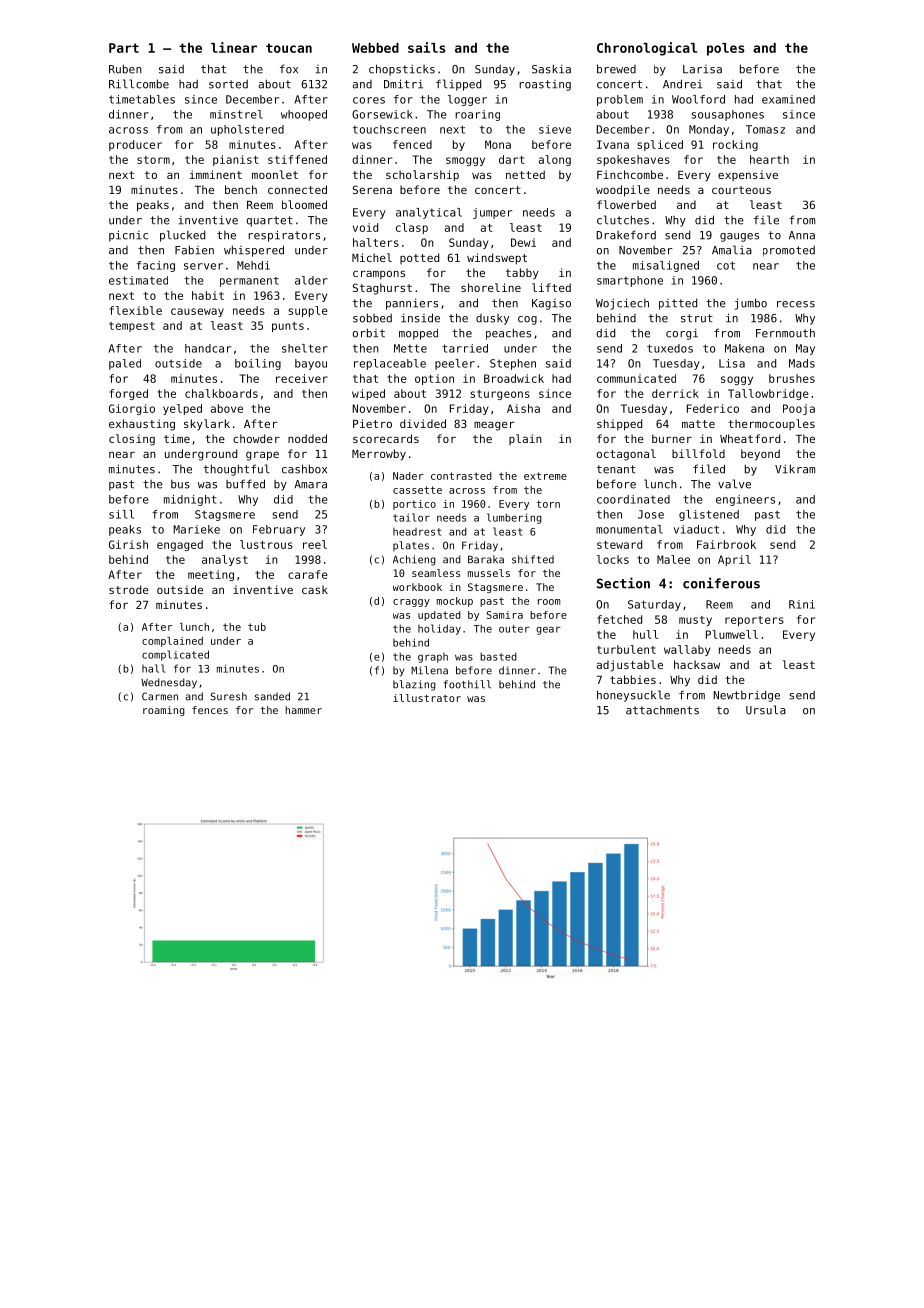 The height and width of the screenshot is (1308, 924). What do you see at coordinates (548, 631) in the screenshot?
I see `gear` at bounding box center [548, 631].
